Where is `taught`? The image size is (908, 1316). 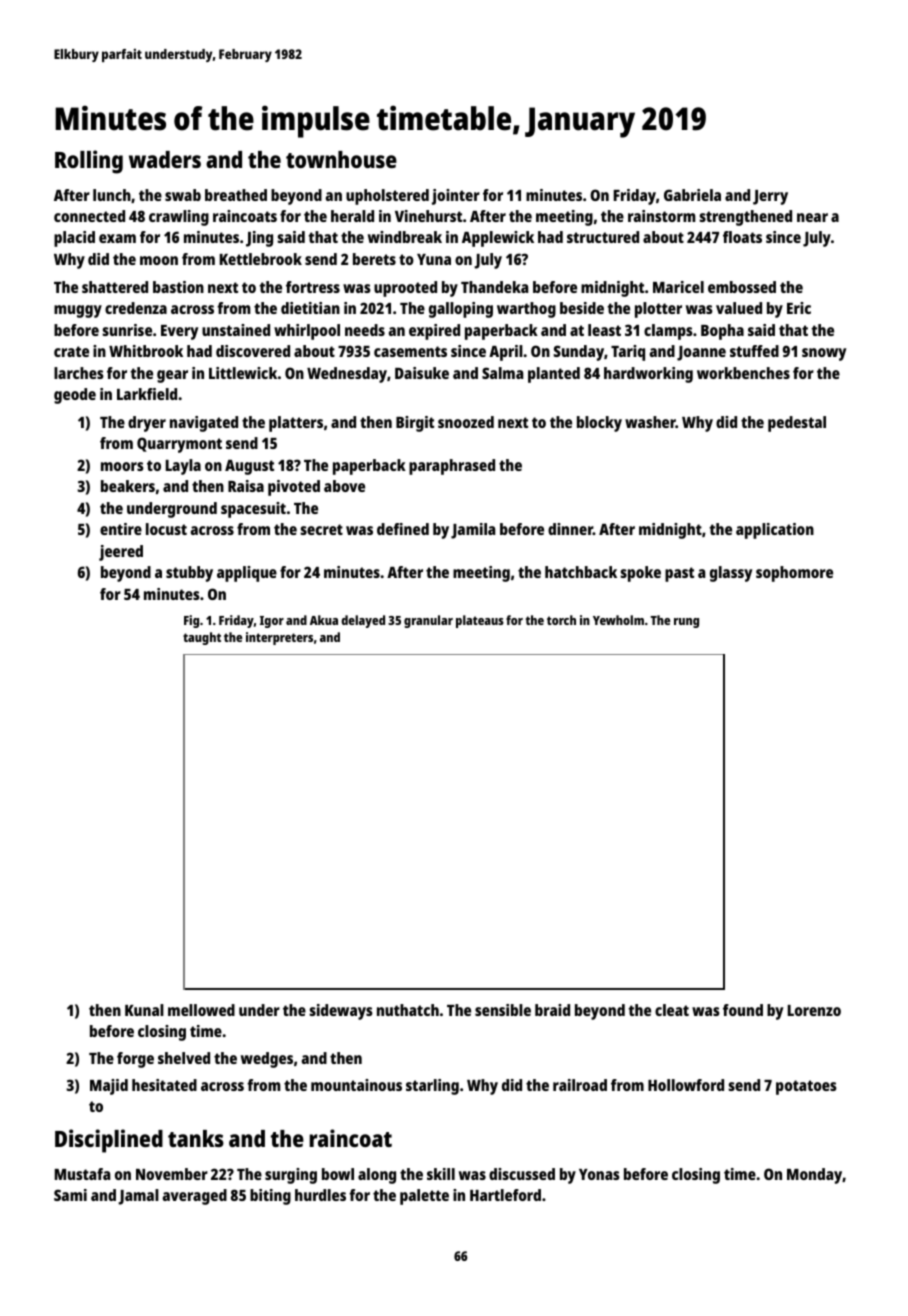
taught is located at coordinates (202, 638).
